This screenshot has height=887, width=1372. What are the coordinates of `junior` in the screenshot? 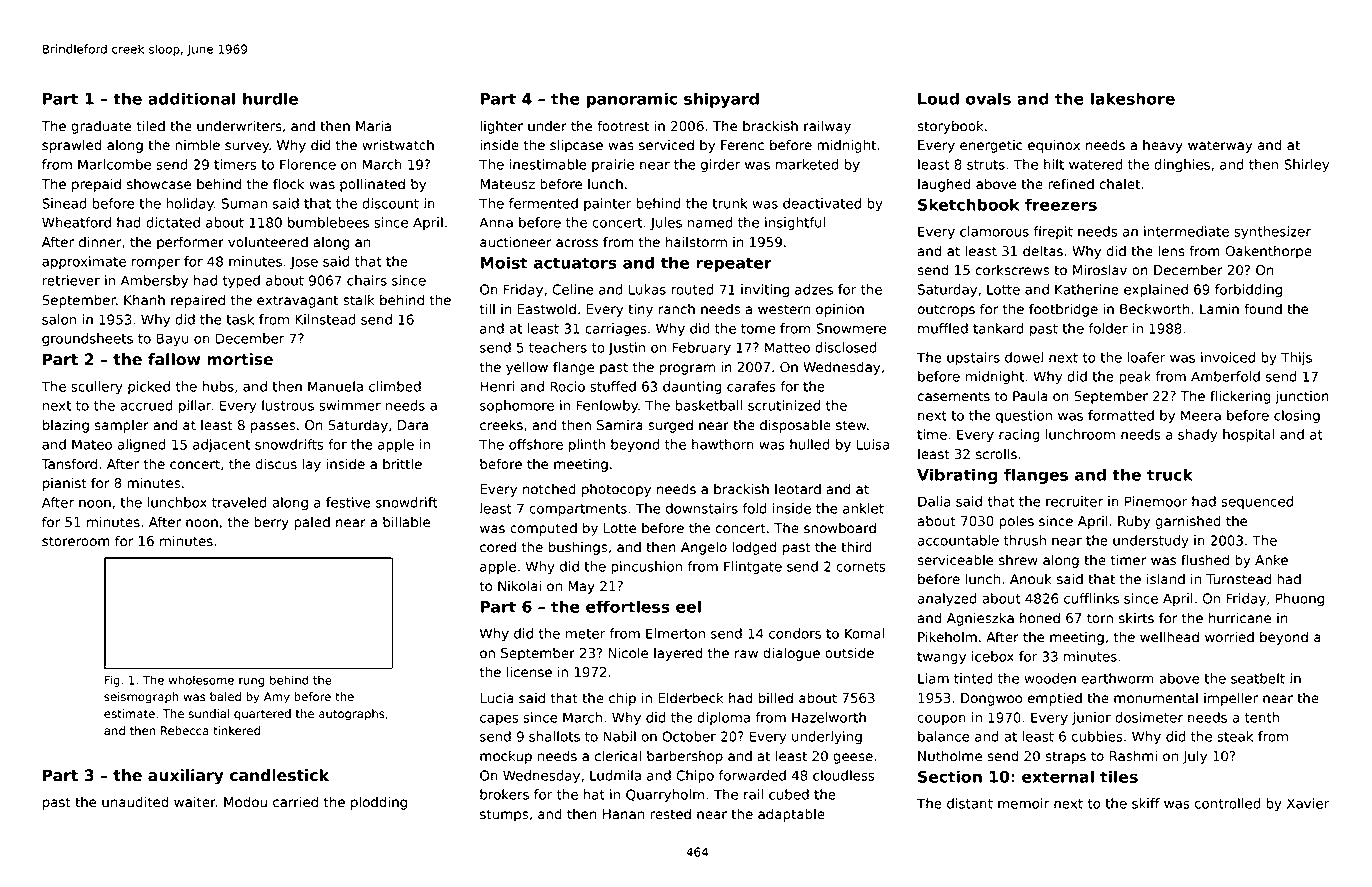 It's located at (1091, 719).
